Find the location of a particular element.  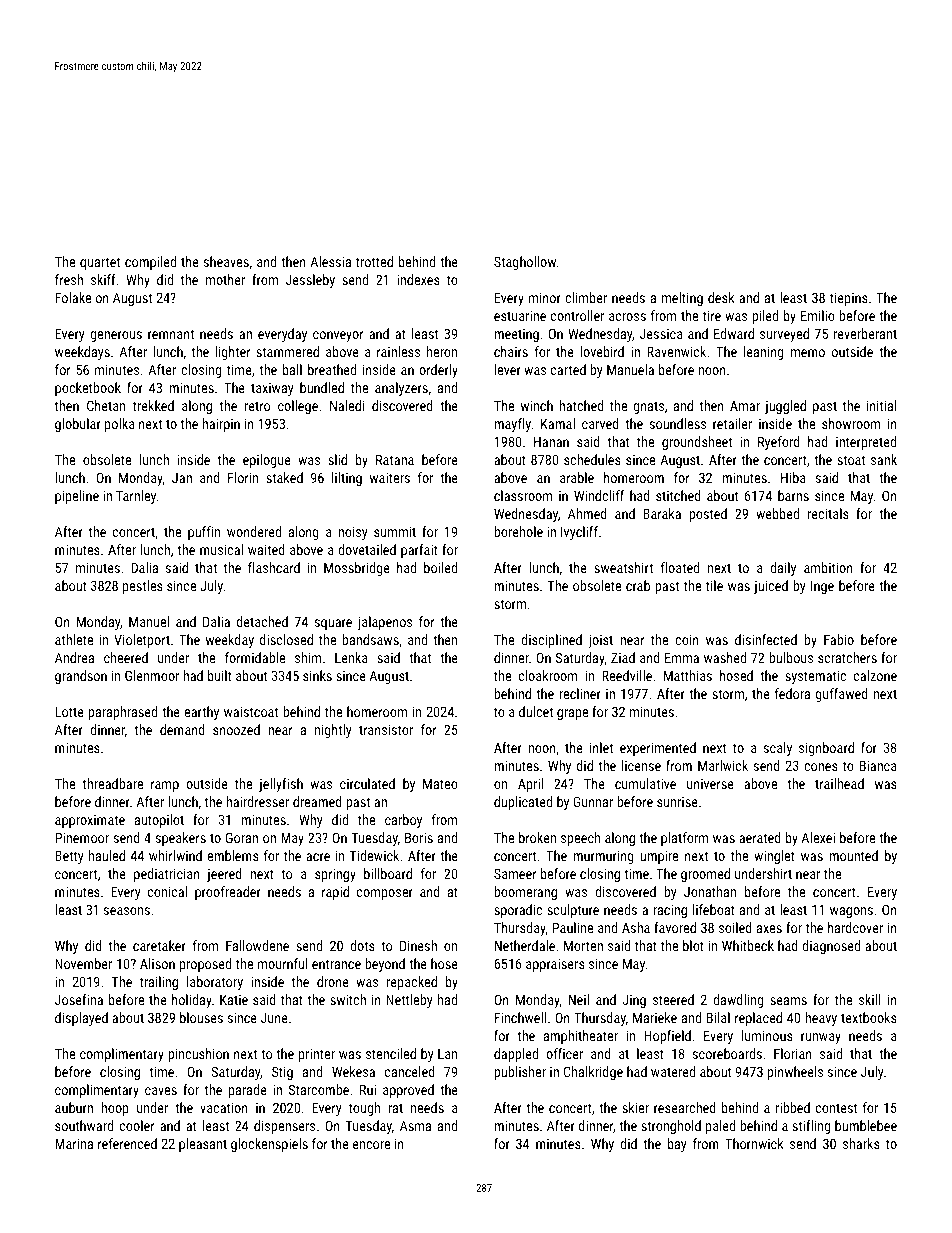

Staghollow is located at coordinates (525, 263).
